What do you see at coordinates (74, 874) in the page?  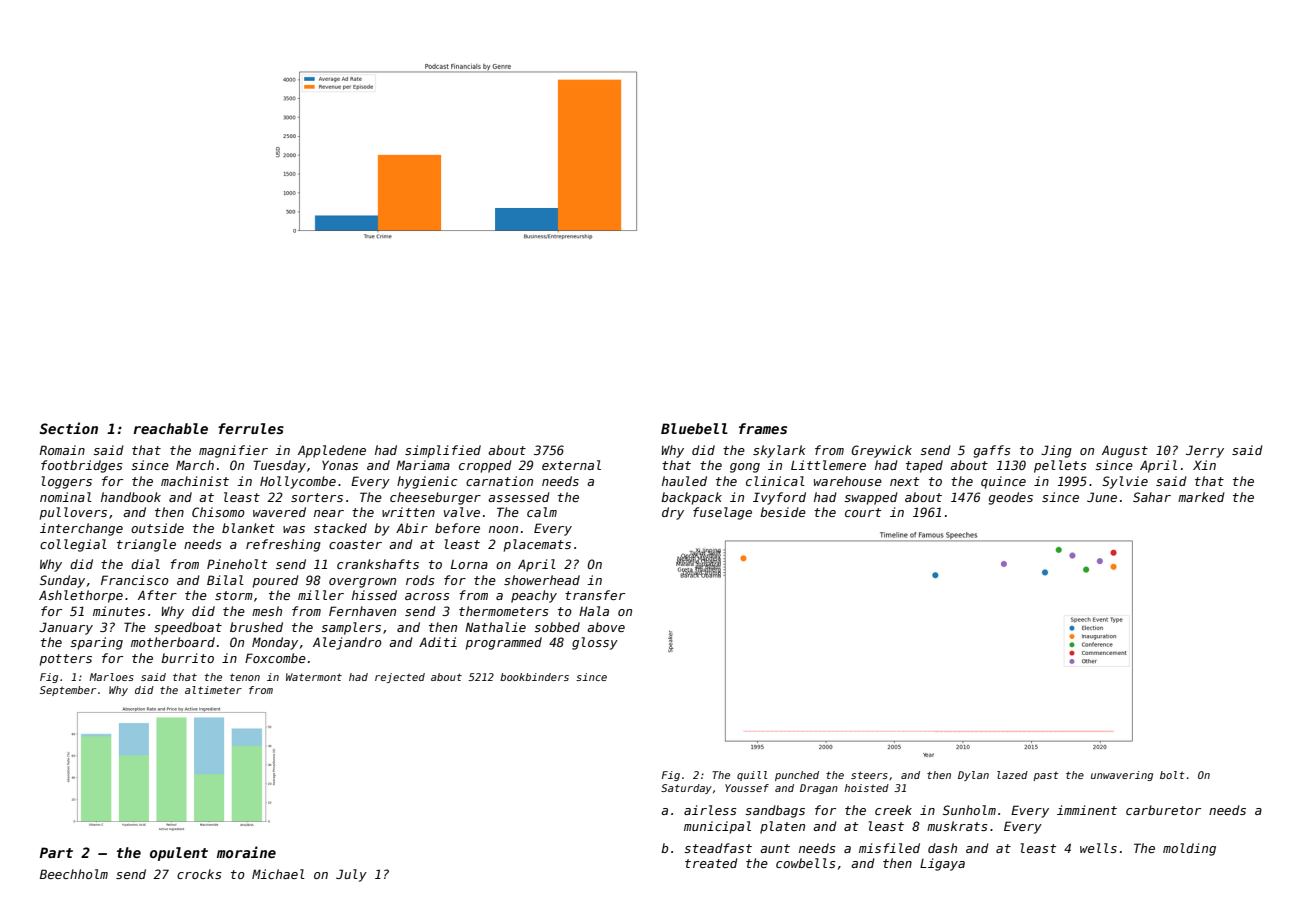 I see `Beechholm` at bounding box center [74, 874].
